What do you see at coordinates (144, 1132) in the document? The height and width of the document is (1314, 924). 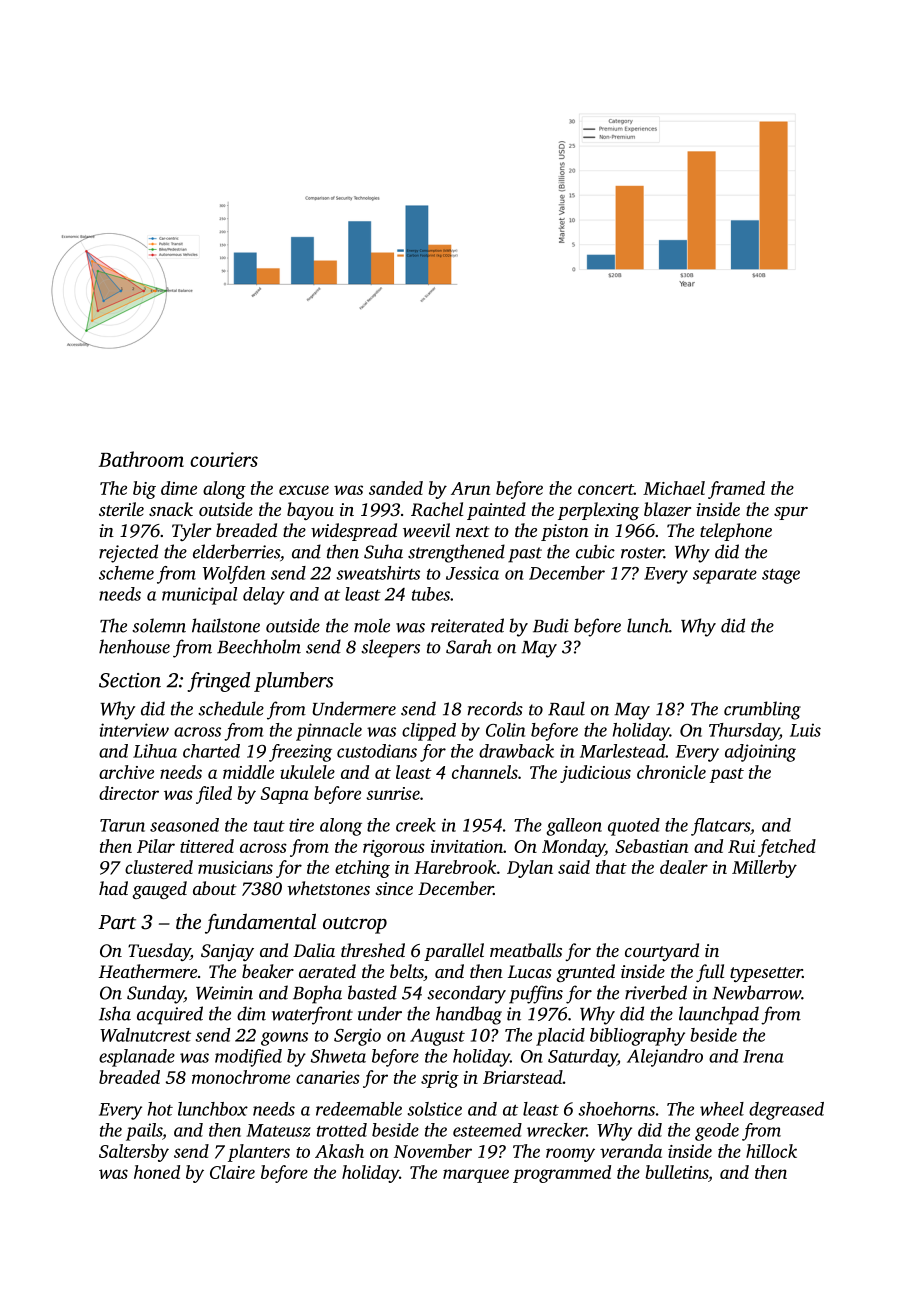 I see `pails` at bounding box center [144, 1132].
